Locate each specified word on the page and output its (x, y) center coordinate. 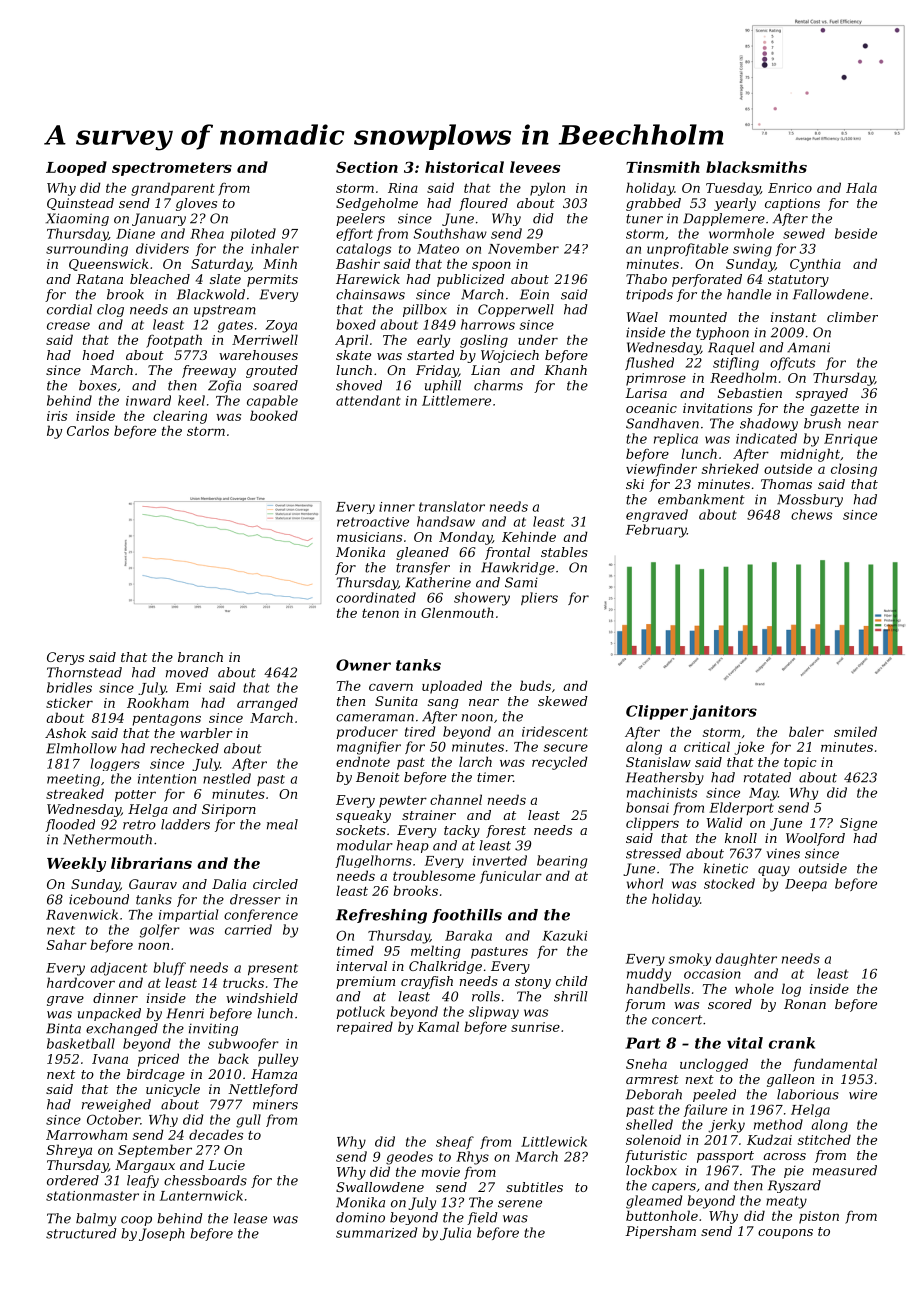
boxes (98, 385)
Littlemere (456, 400)
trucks (243, 982)
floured (483, 204)
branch (200, 657)
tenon (380, 613)
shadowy (769, 424)
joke (749, 748)
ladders (185, 824)
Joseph (161, 1234)
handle (749, 294)
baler (806, 731)
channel (456, 799)
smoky (690, 959)
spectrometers (172, 169)
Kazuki (564, 935)
